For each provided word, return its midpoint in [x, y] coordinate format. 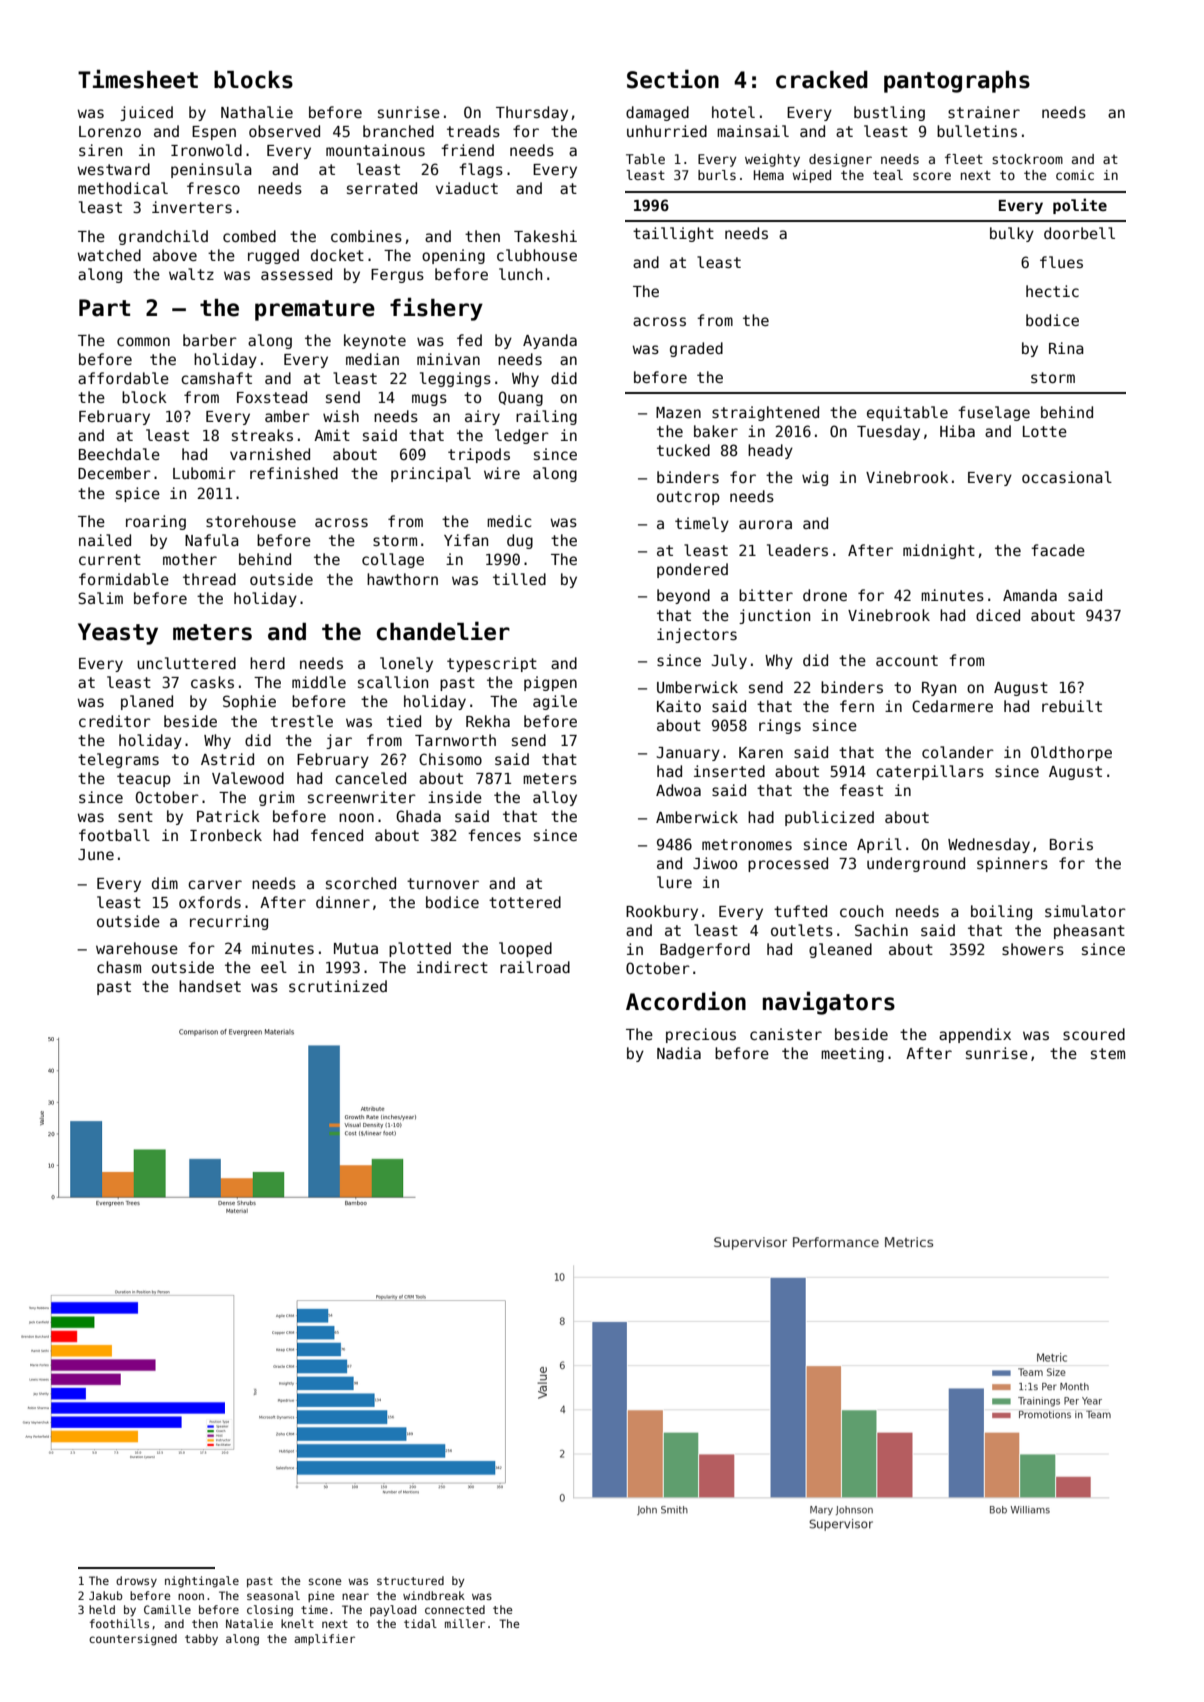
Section [673, 79]
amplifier [324, 1639]
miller [465, 1623]
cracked [822, 80]
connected [455, 1609]
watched [109, 255]
